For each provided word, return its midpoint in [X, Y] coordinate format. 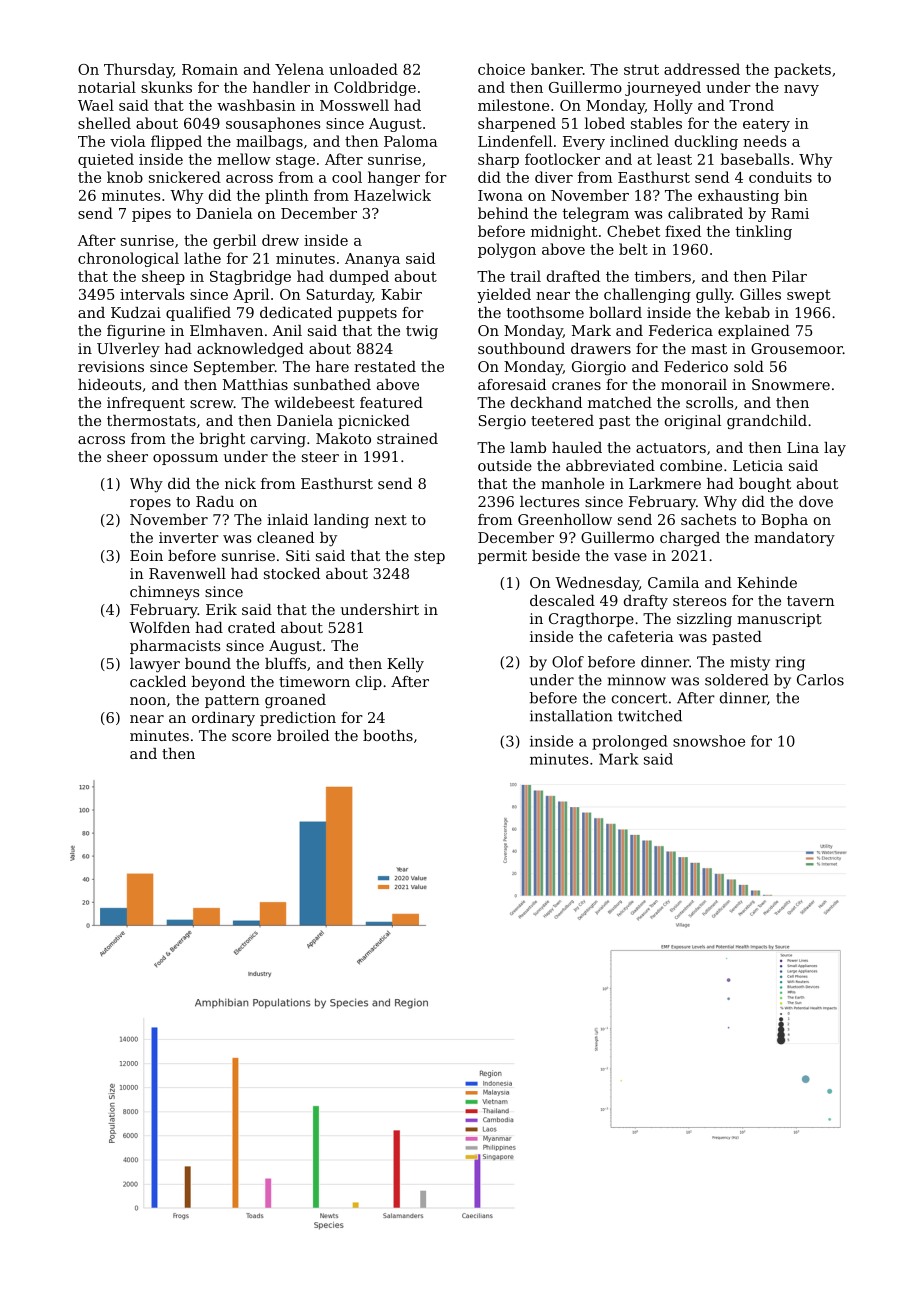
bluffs [285, 663]
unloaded [363, 69]
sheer [127, 456]
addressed [702, 69]
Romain [210, 69]
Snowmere [791, 384]
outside [505, 465]
